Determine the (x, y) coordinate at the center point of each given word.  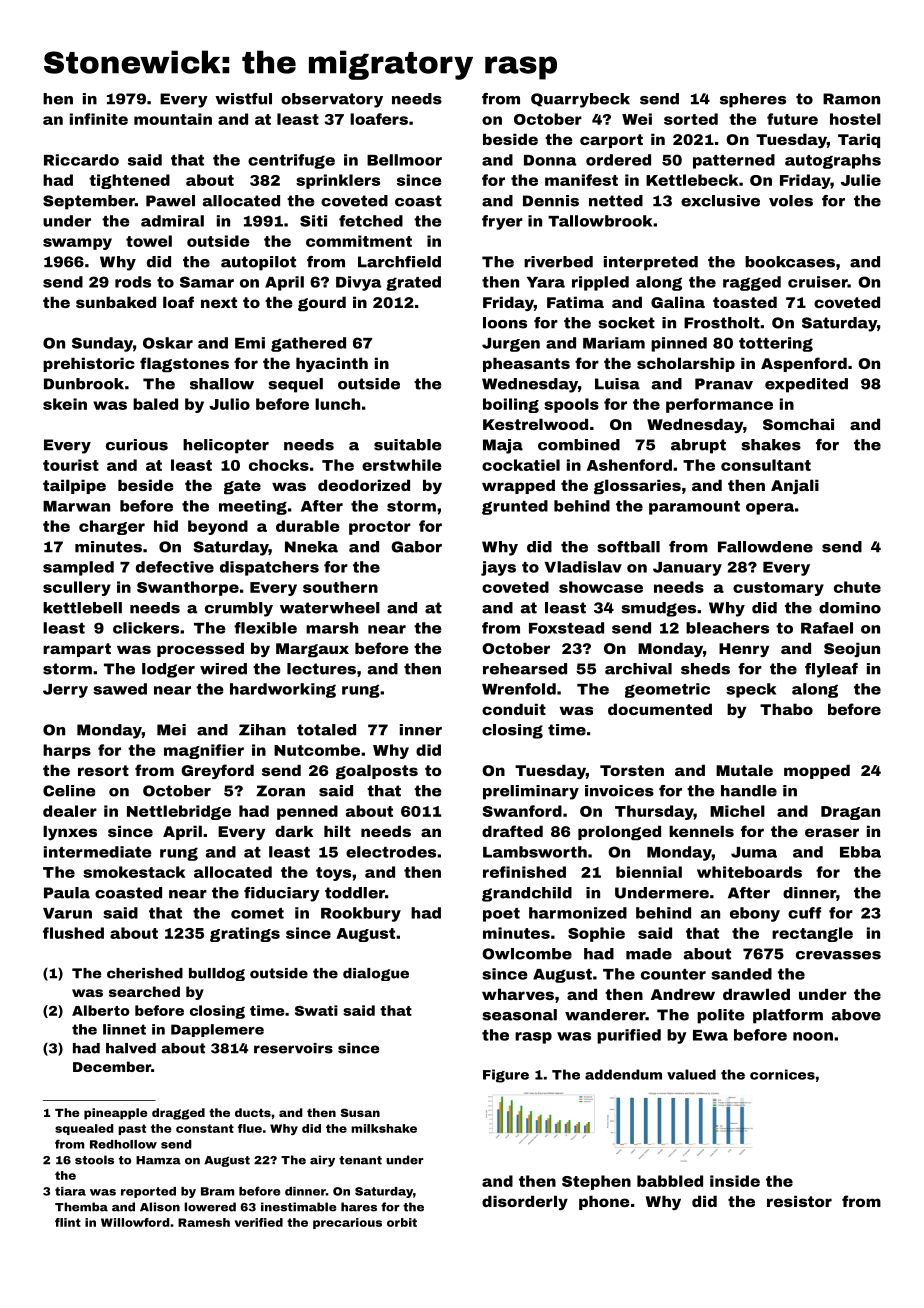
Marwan (76, 506)
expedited (806, 385)
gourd (322, 304)
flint (68, 1222)
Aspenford (804, 364)
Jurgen (511, 345)
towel (149, 241)
